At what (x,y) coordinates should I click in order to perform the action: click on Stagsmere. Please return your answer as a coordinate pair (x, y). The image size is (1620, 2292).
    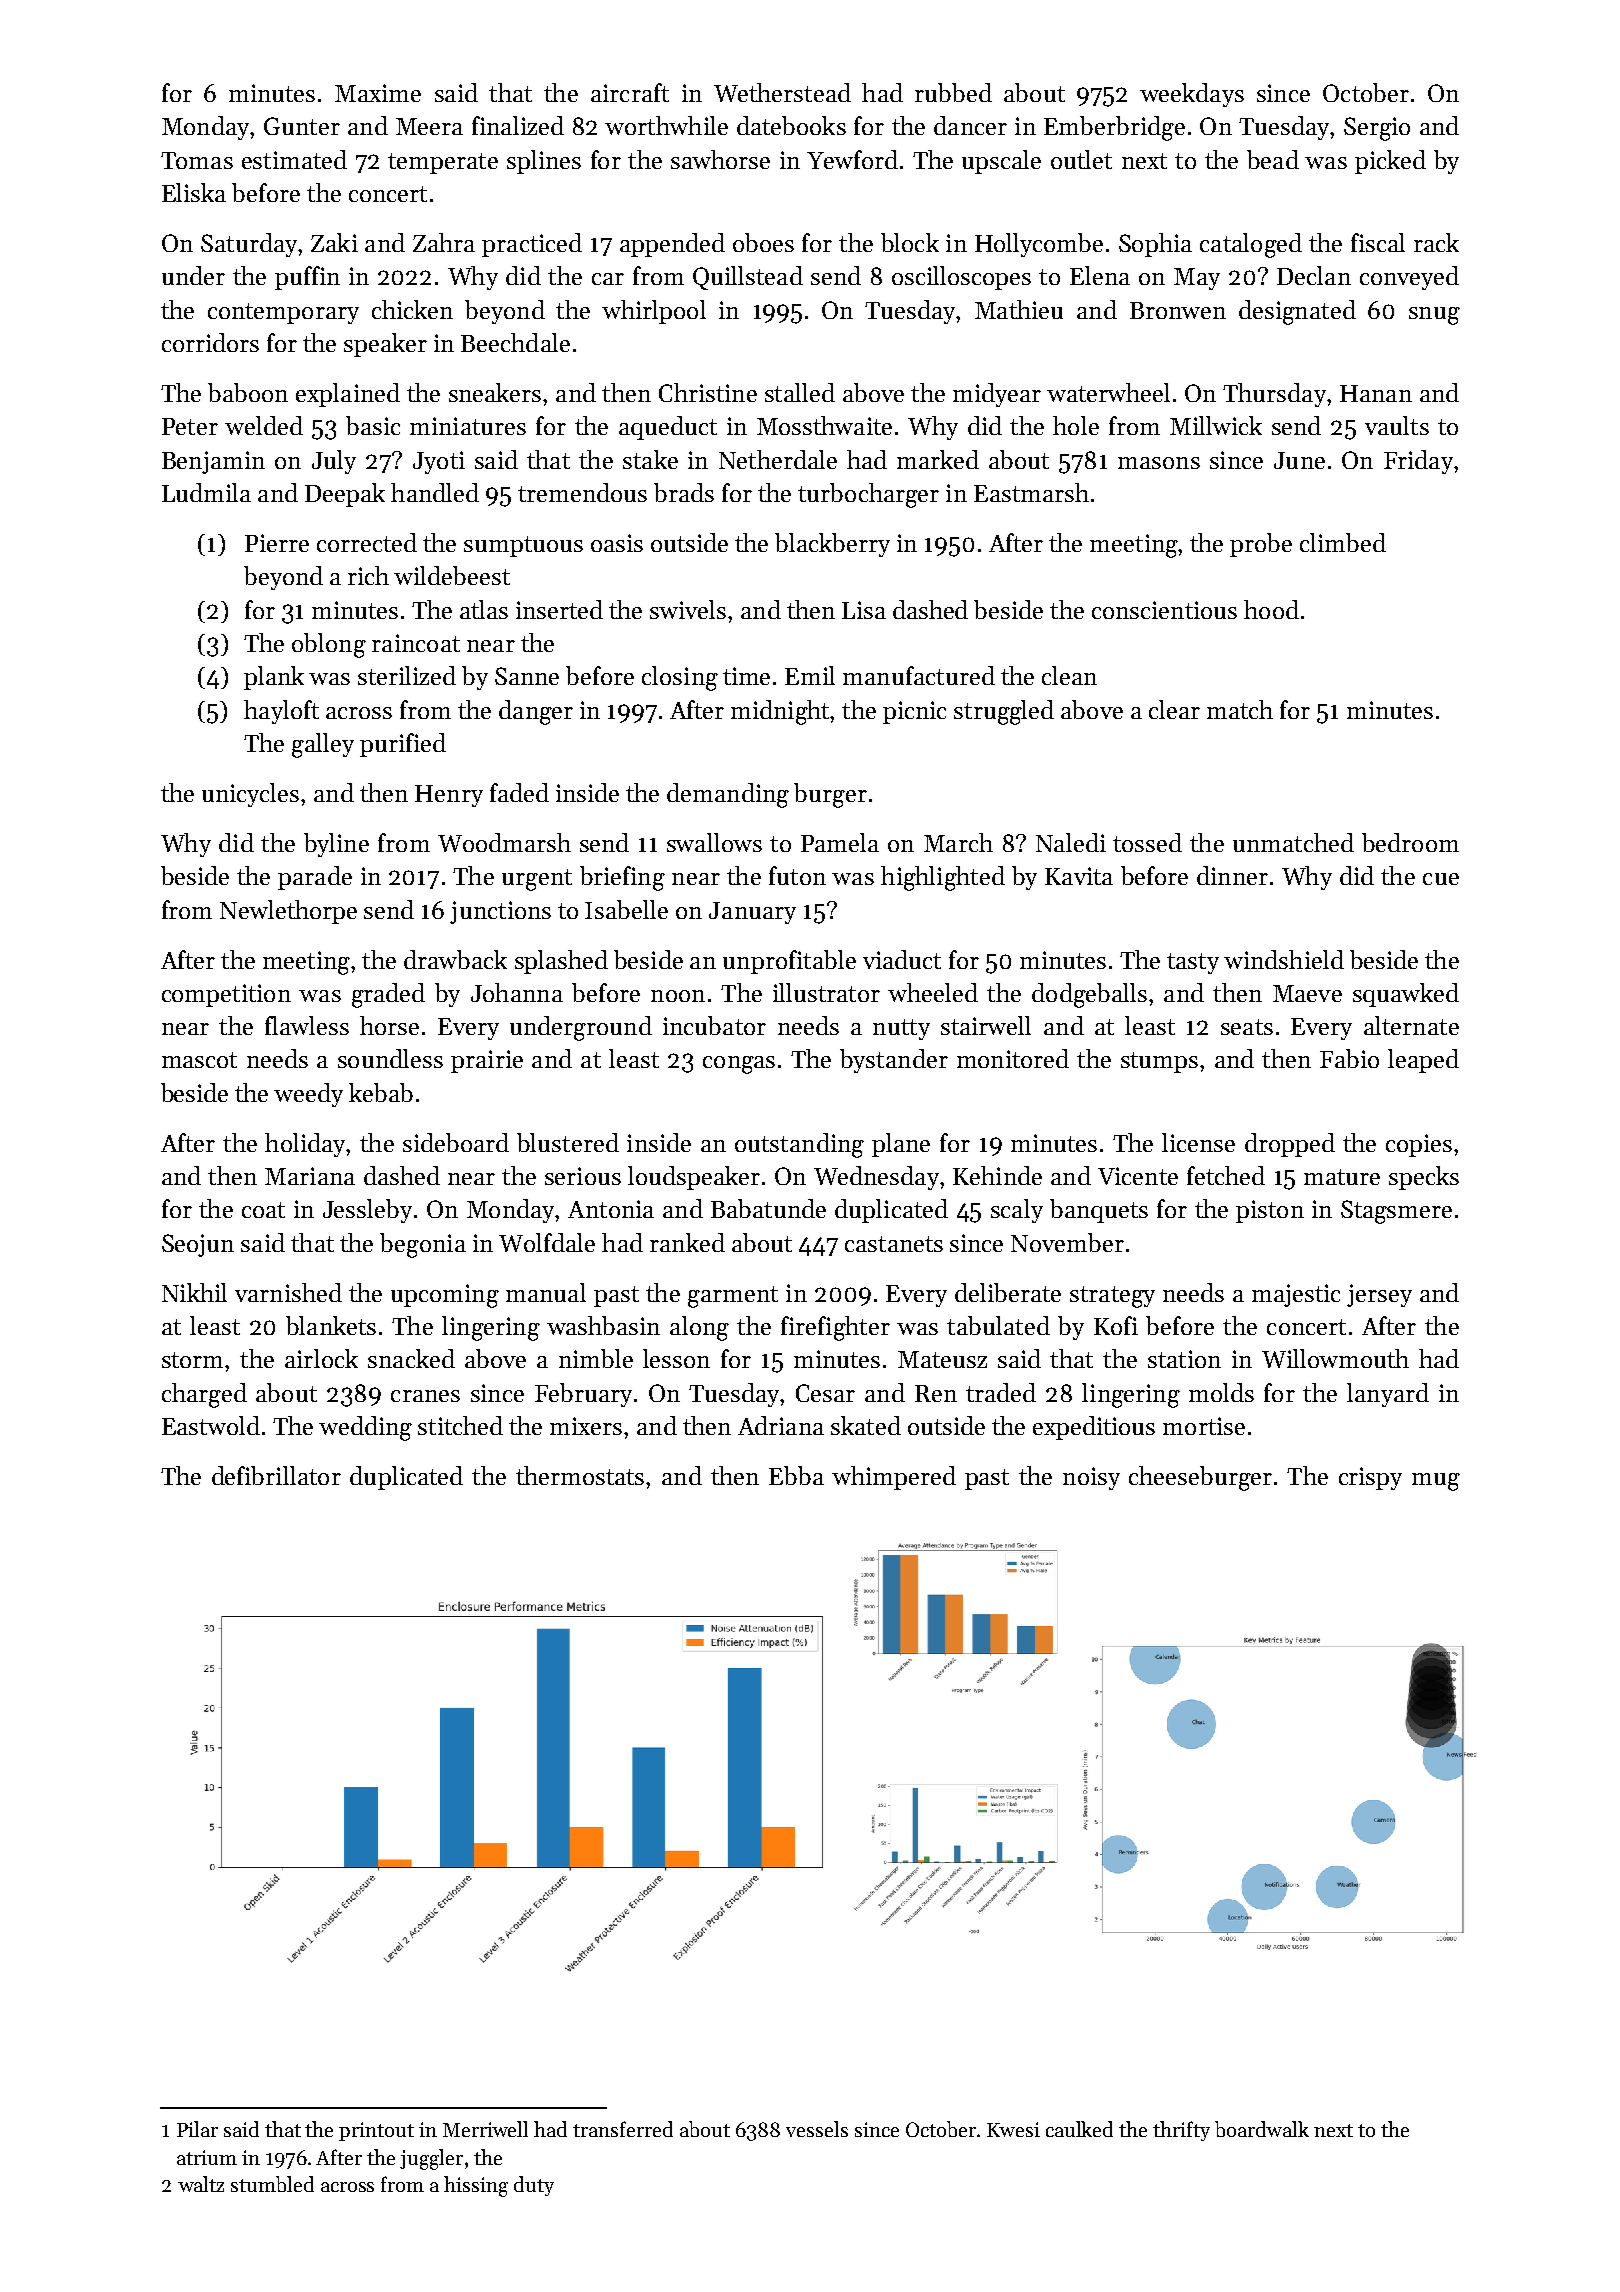
    Looking at the image, I should click on (1396, 1212).
